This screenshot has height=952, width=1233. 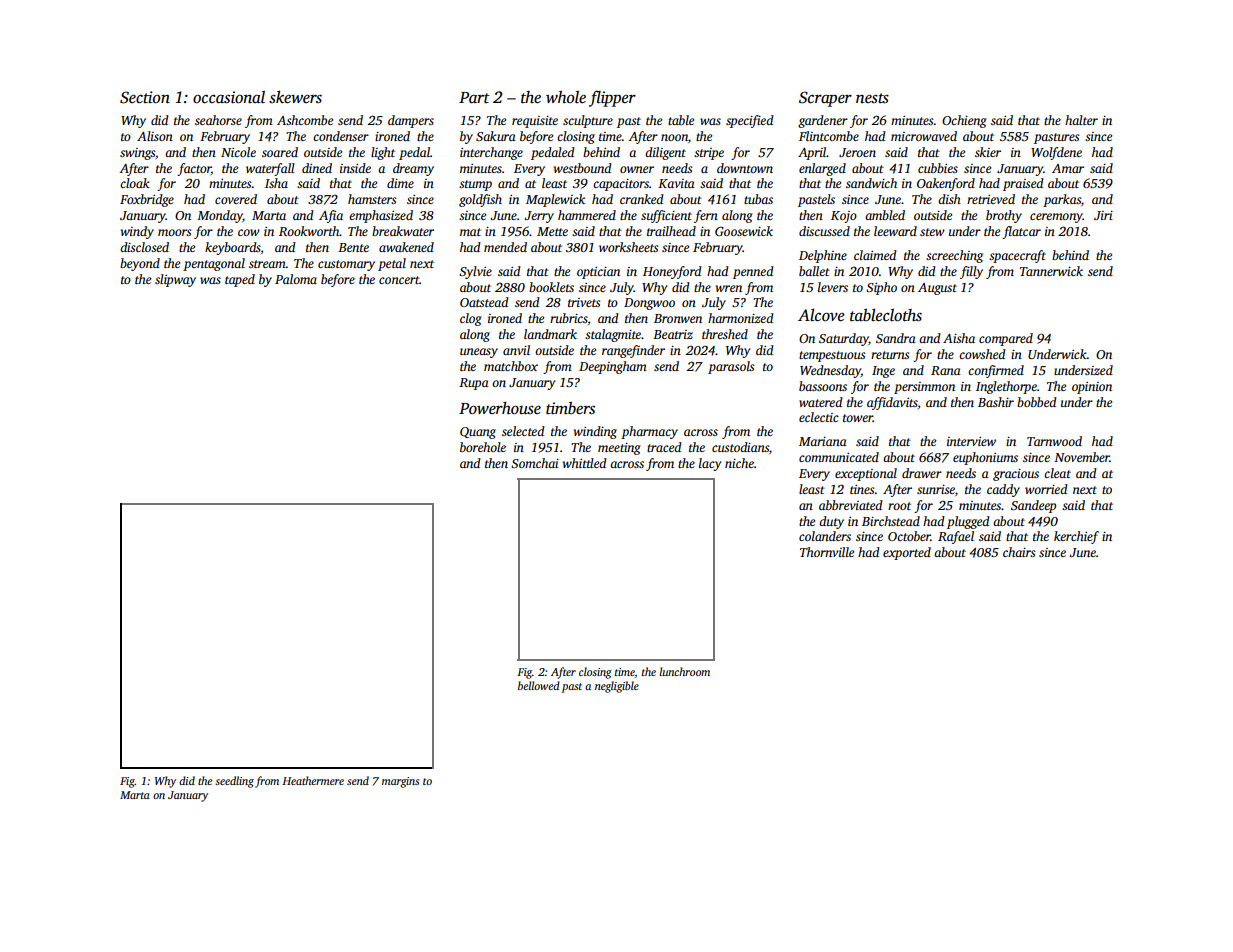 What do you see at coordinates (750, 121) in the screenshot?
I see `specified` at bounding box center [750, 121].
